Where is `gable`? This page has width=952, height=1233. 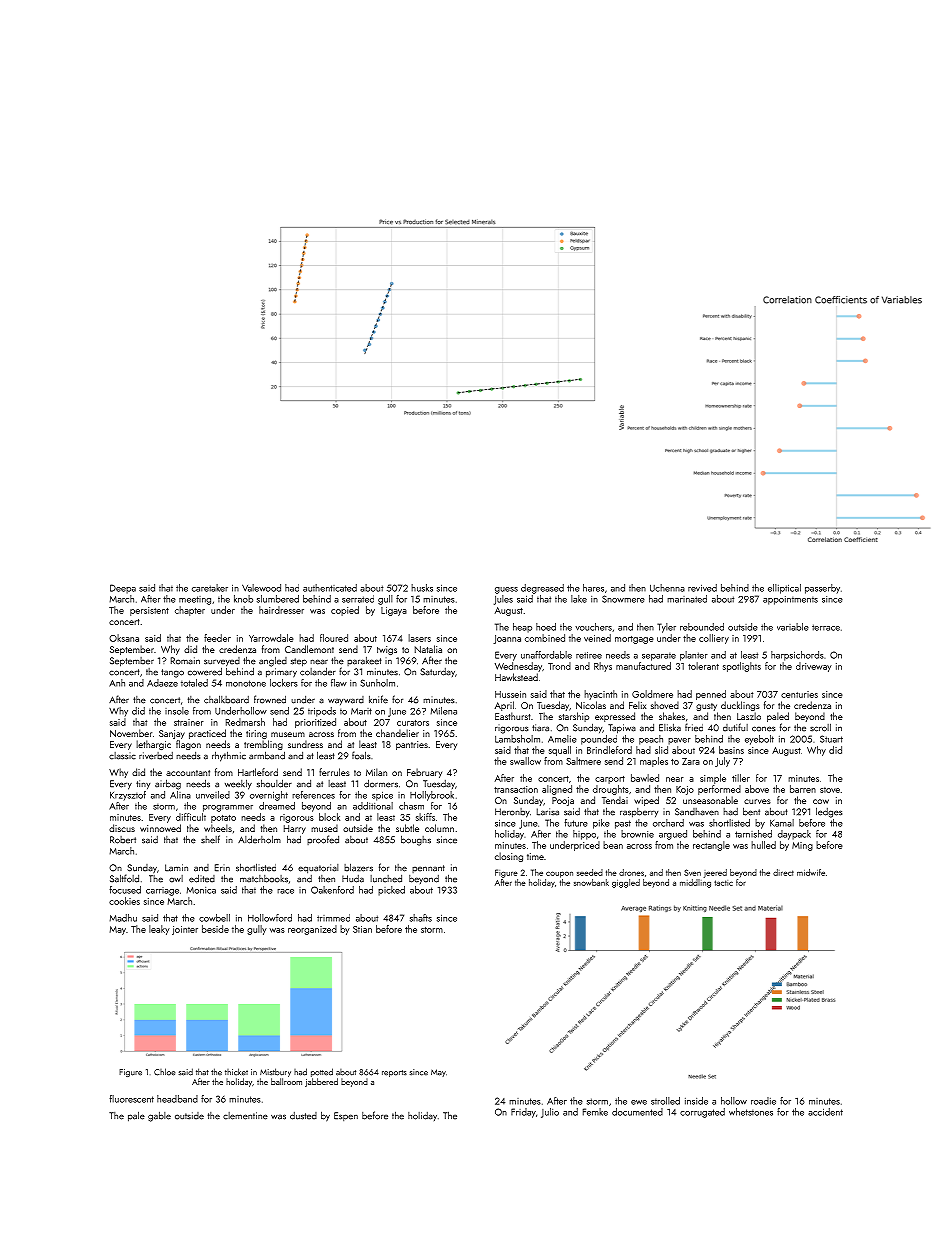
gable is located at coordinates (159, 1117).
